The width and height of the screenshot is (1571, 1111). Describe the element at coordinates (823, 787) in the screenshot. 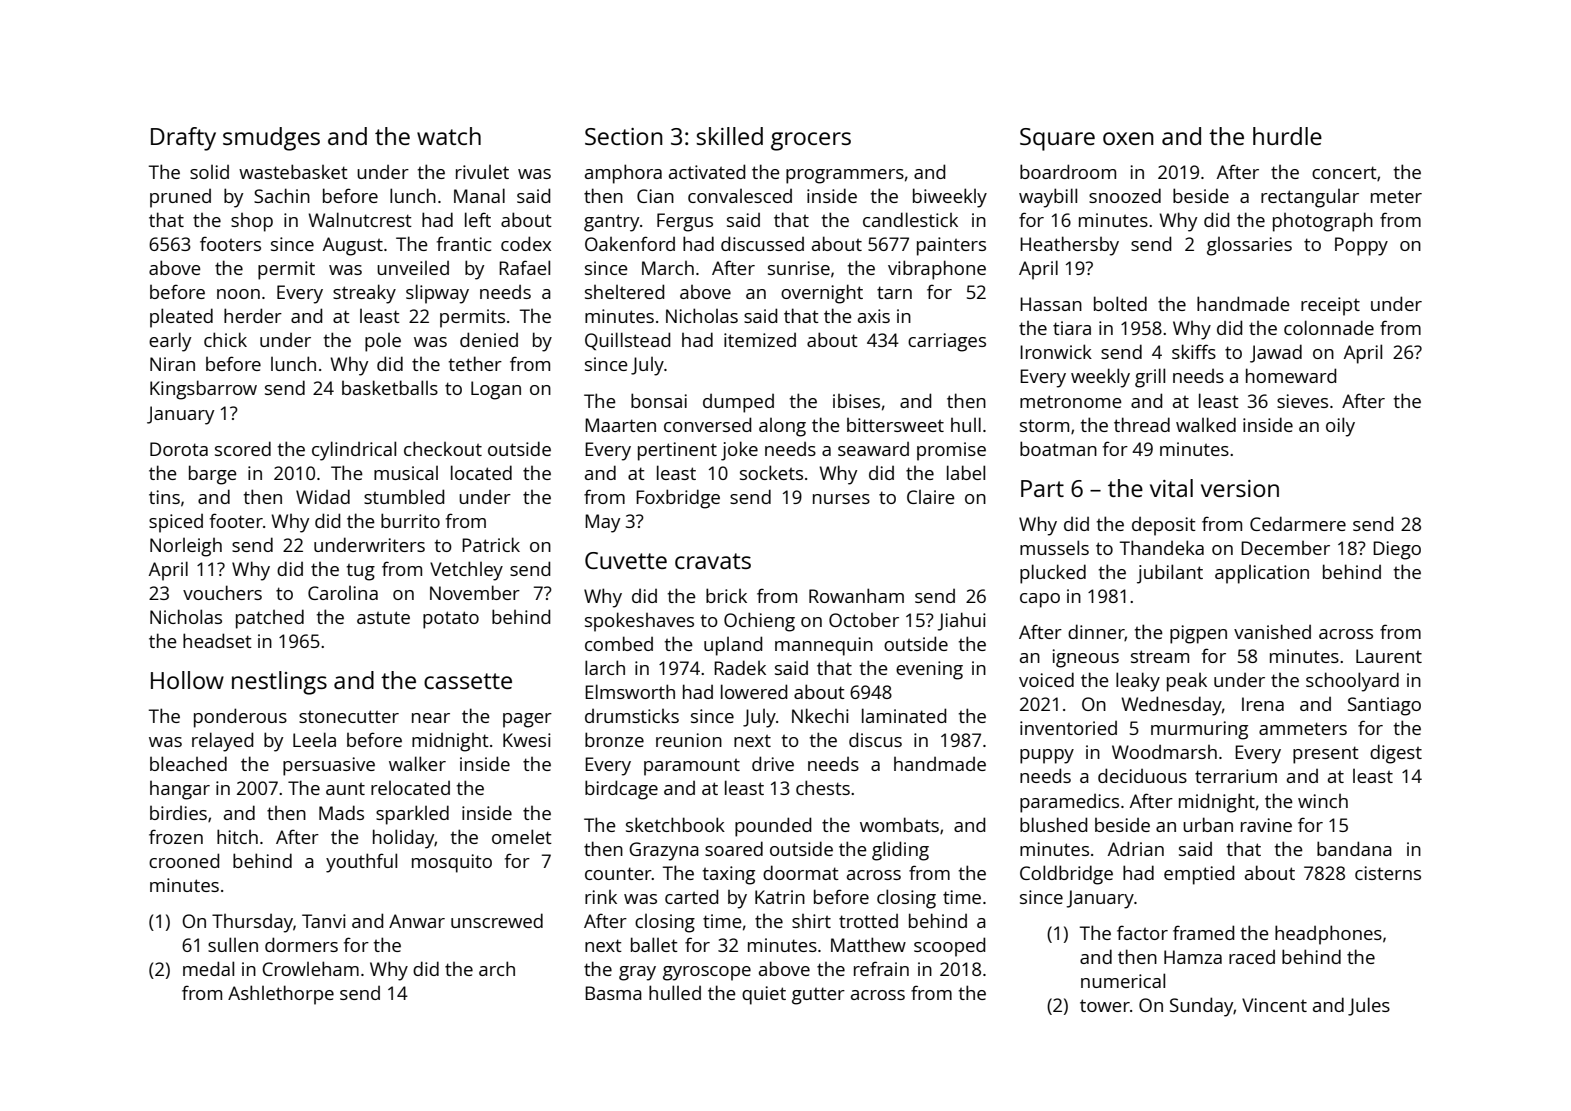

I see `chests` at that location.
